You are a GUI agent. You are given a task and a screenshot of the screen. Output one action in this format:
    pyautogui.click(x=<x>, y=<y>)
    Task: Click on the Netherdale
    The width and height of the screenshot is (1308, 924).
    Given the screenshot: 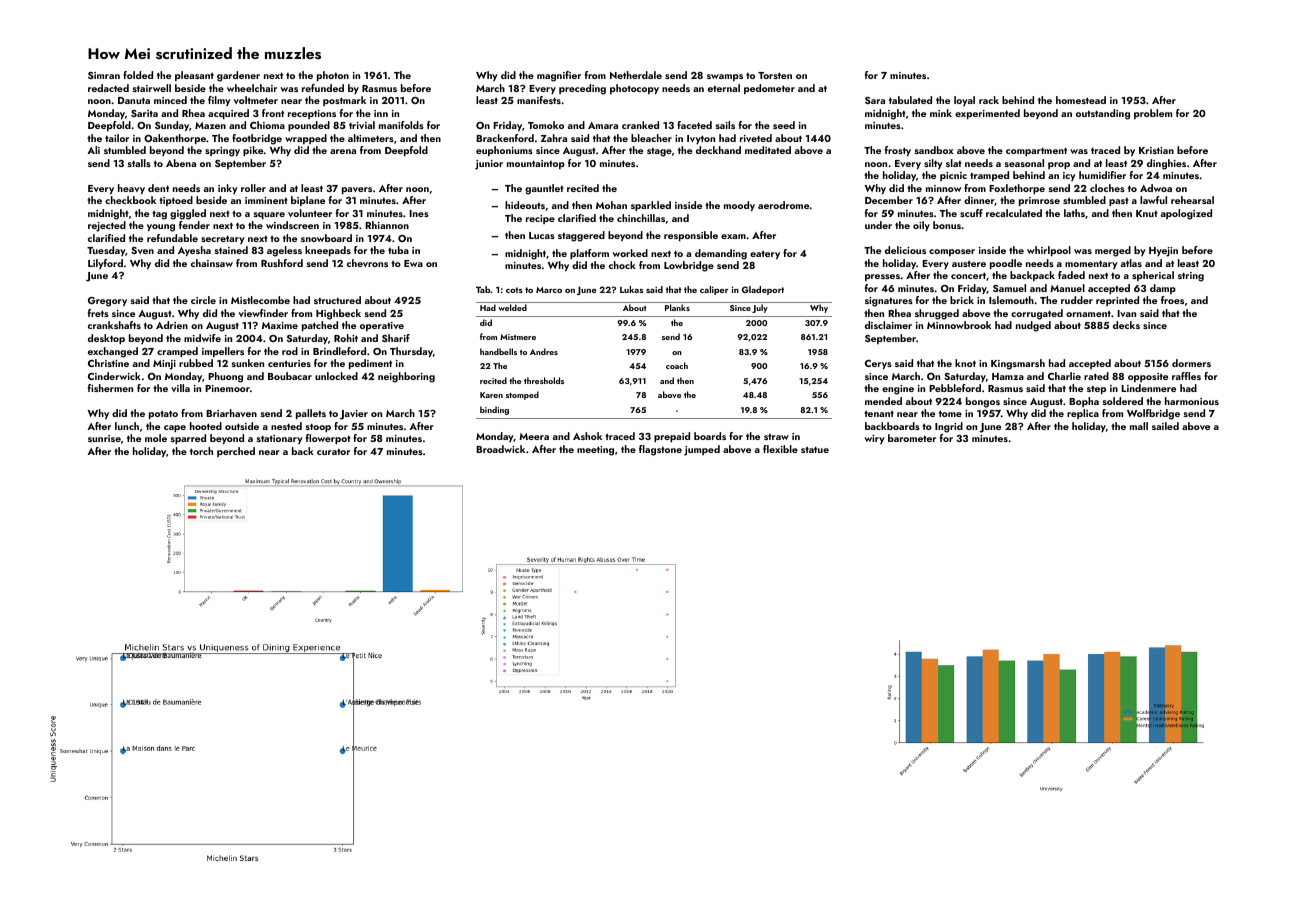 What is the action you would take?
    pyautogui.click(x=636, y=75)
